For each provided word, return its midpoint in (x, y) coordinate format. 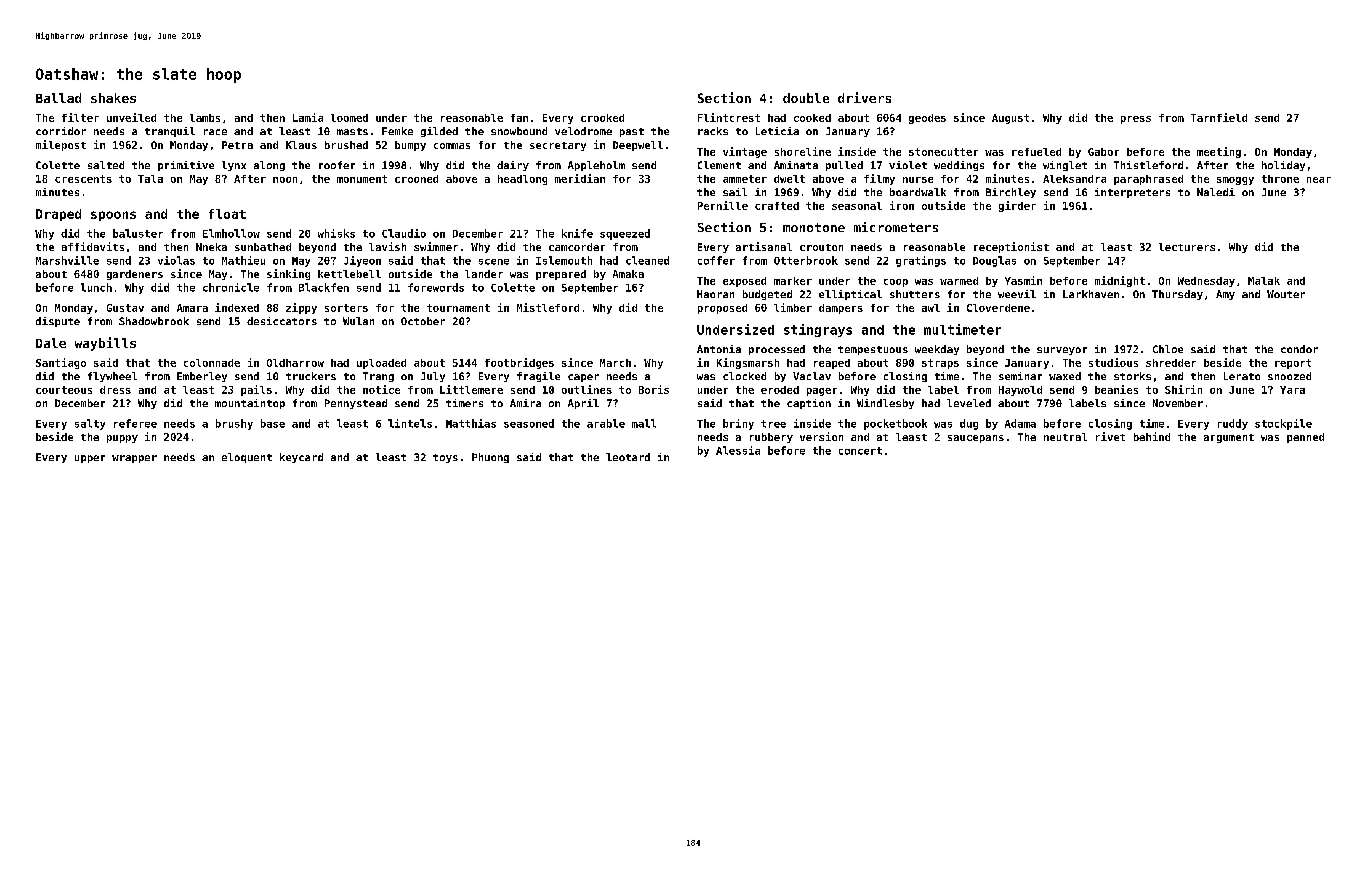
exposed (744, 282)
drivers (864, 97)
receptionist (1011, 247)
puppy (122, 439)
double (806, 98)
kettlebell (349, 274)
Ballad (58, 98)
